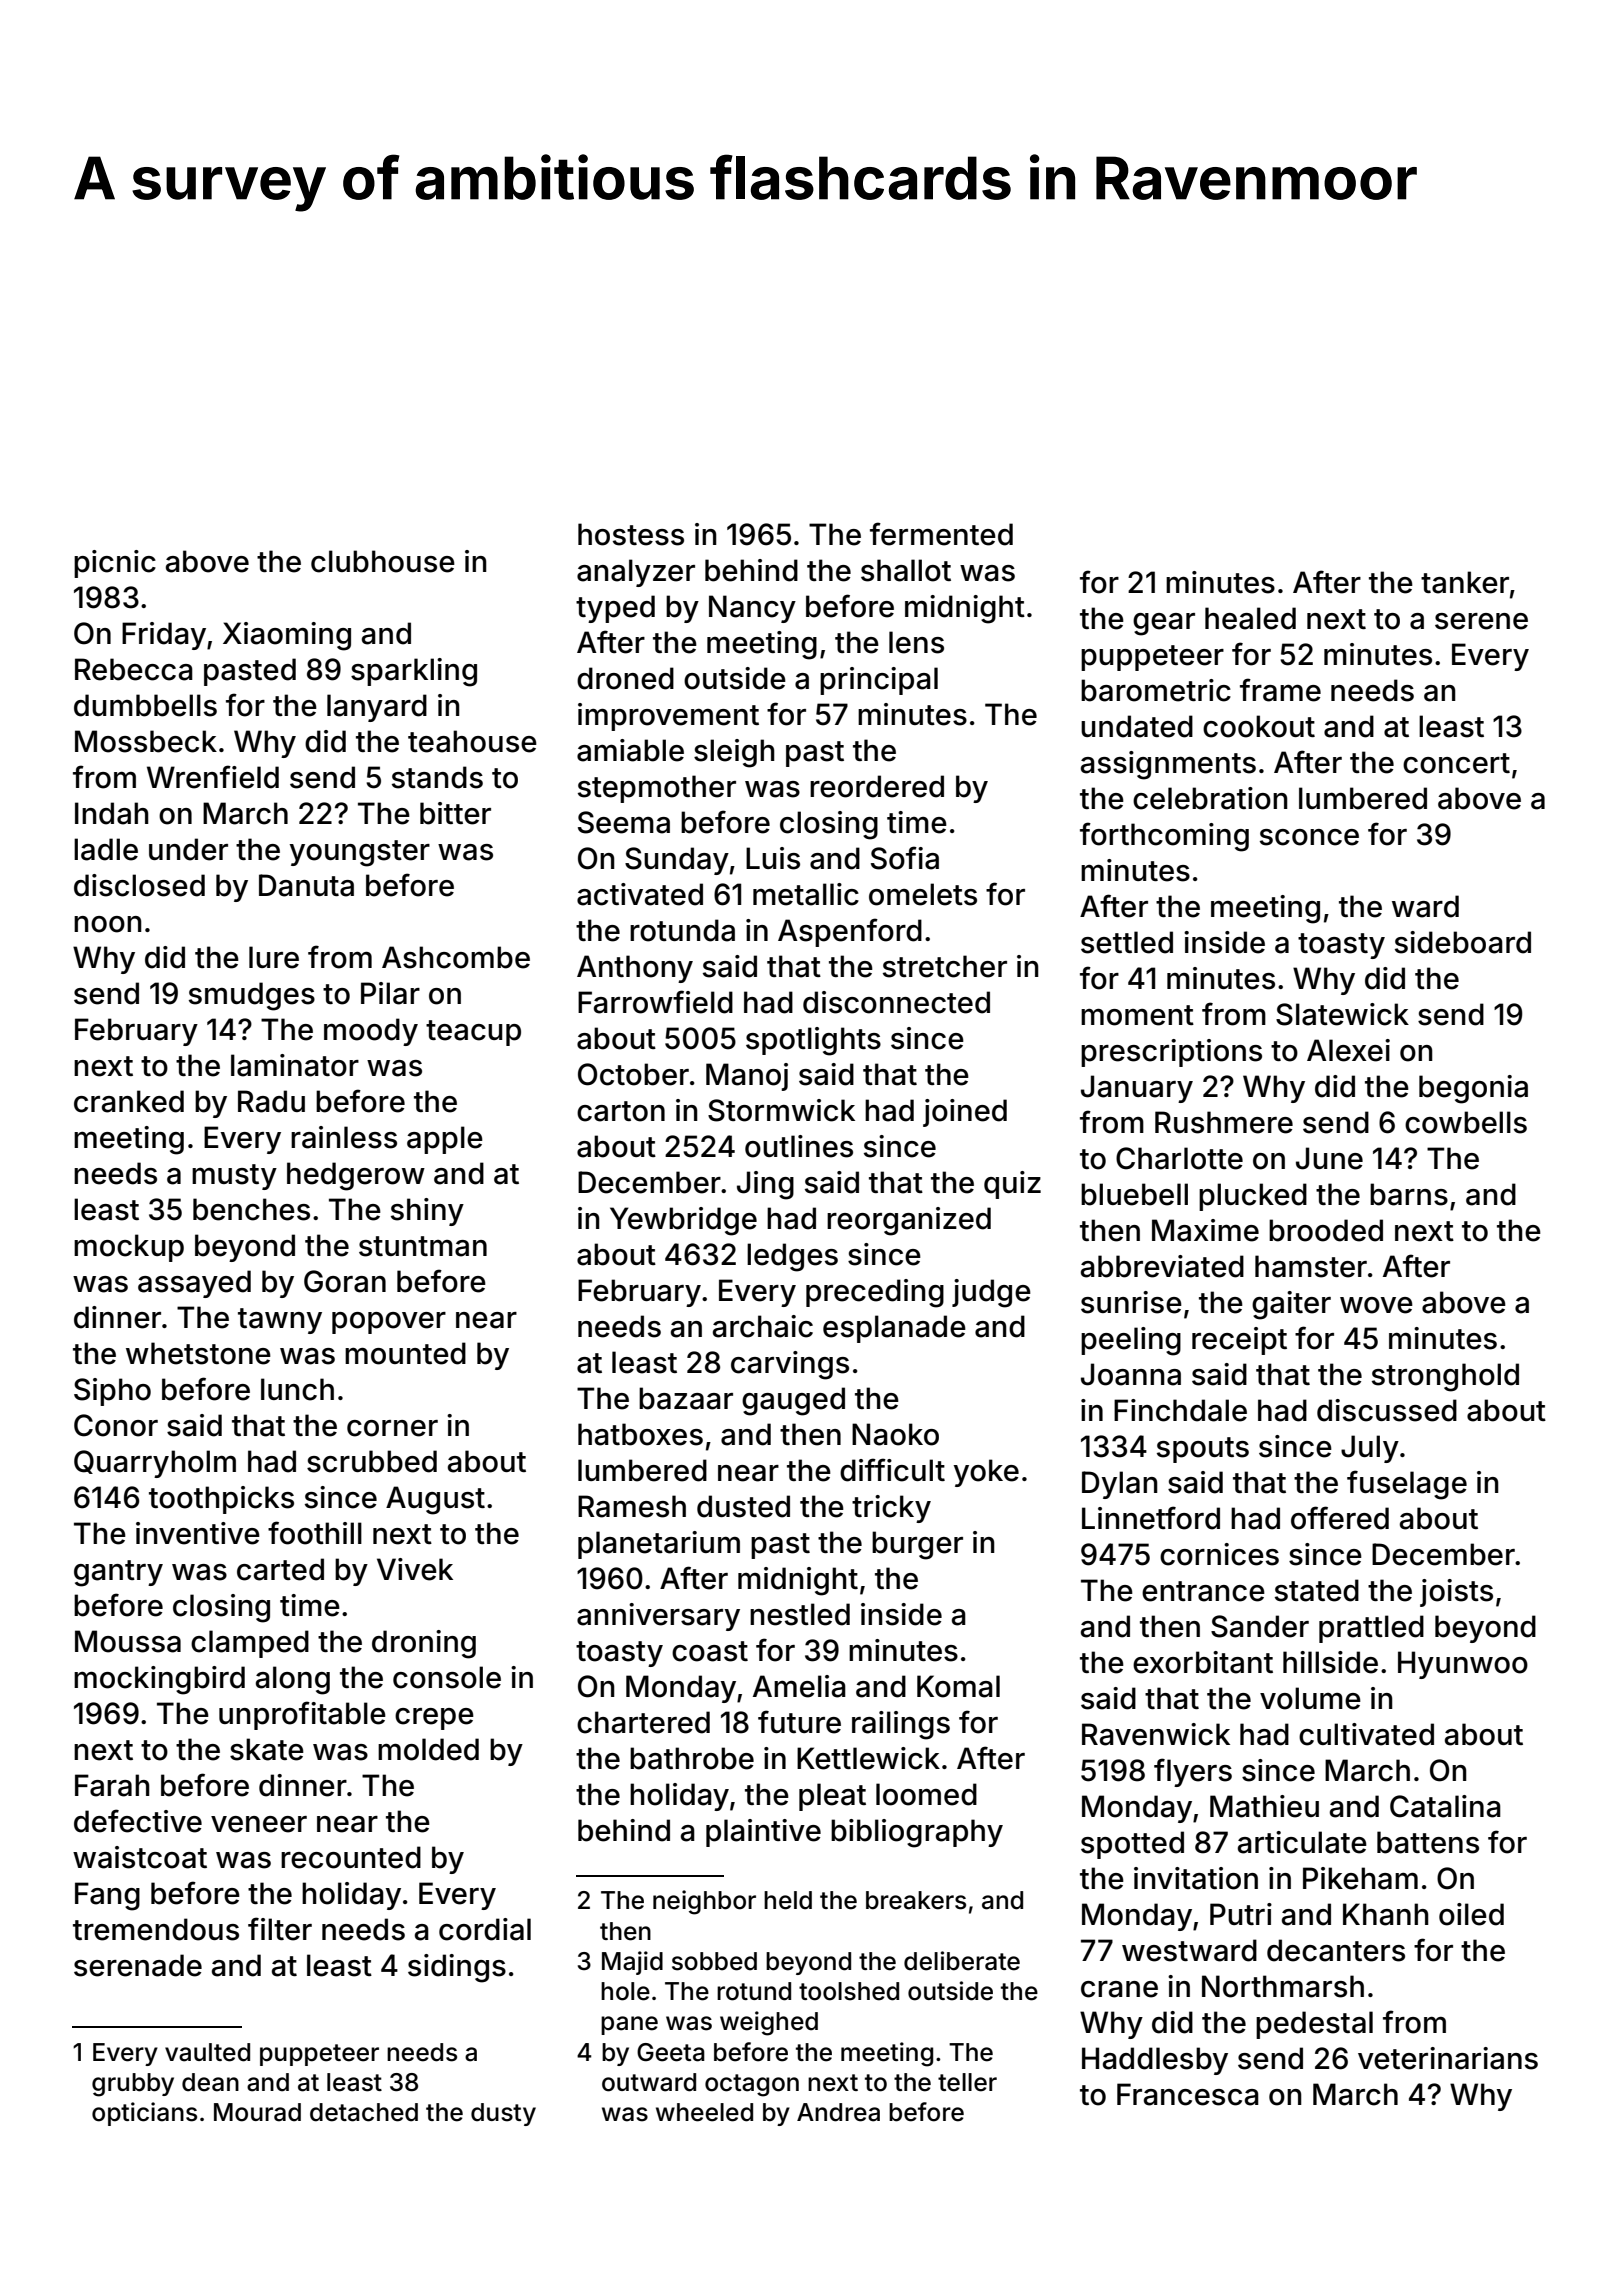 Image resolution: width=1620 pixels, height=2292 pixels. I want to click on cookout, so click(1259, 726).
